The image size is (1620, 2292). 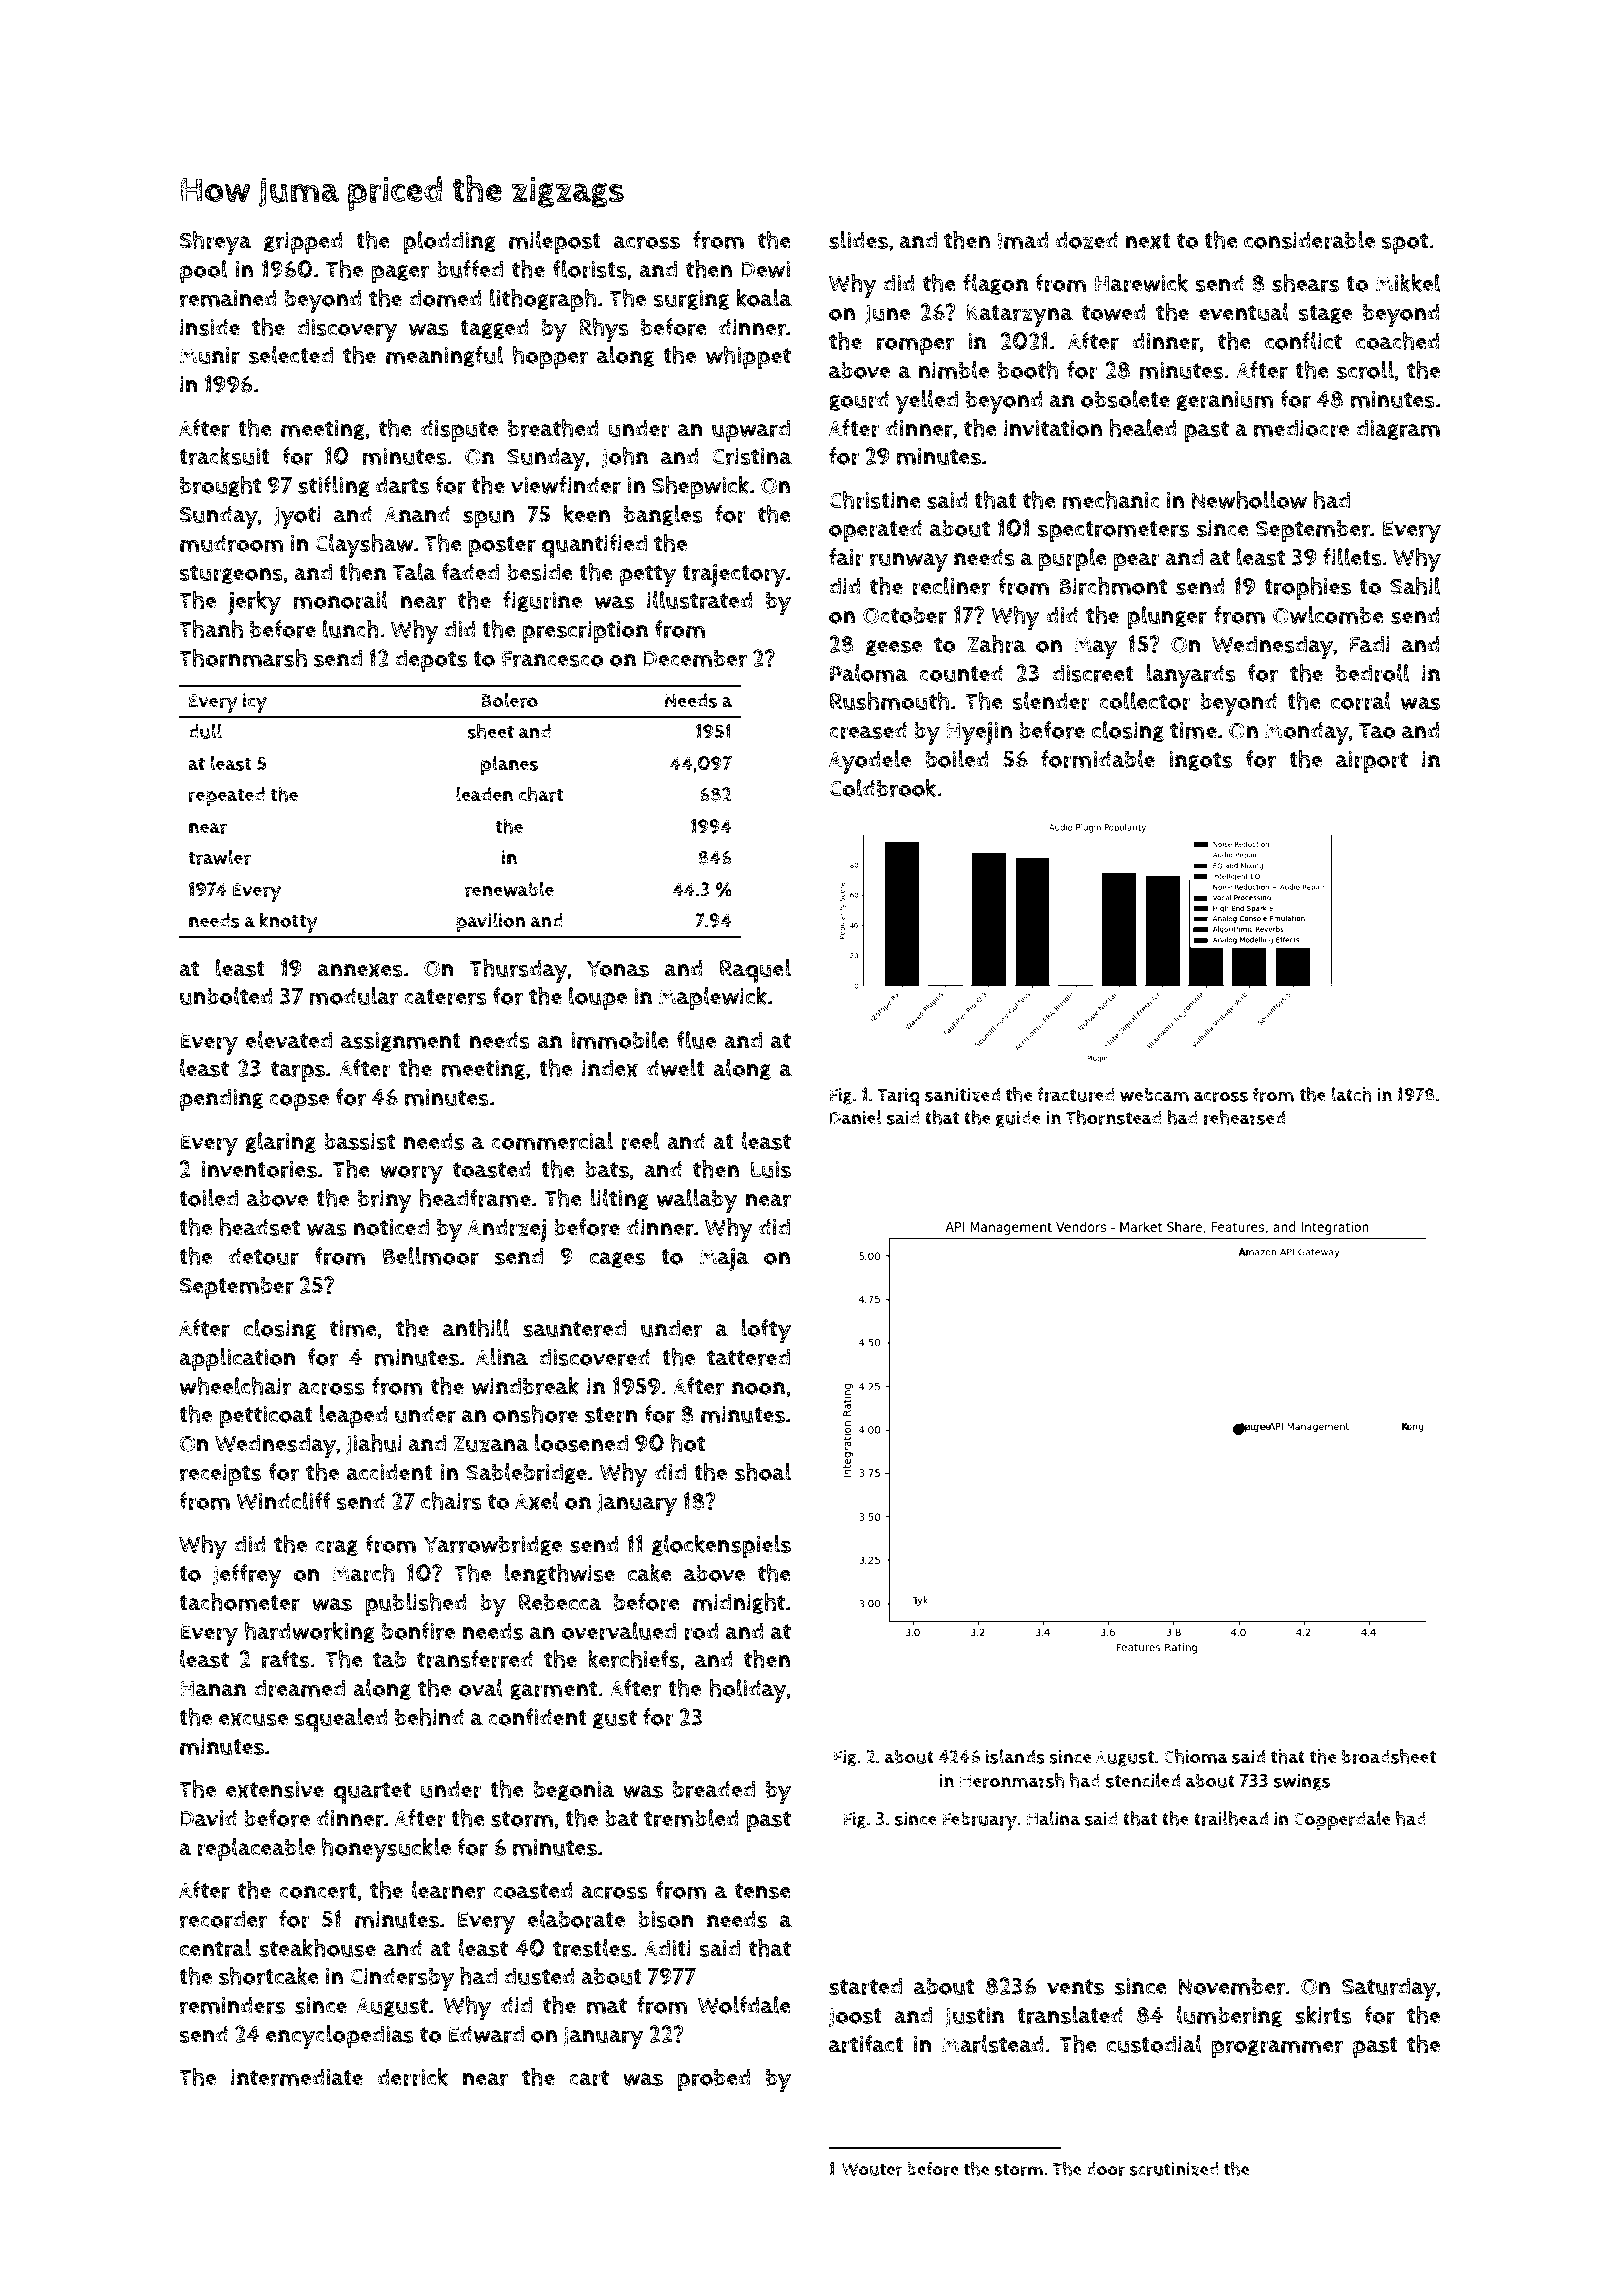 I want to click on booth, so click(x=1028, y=370).
